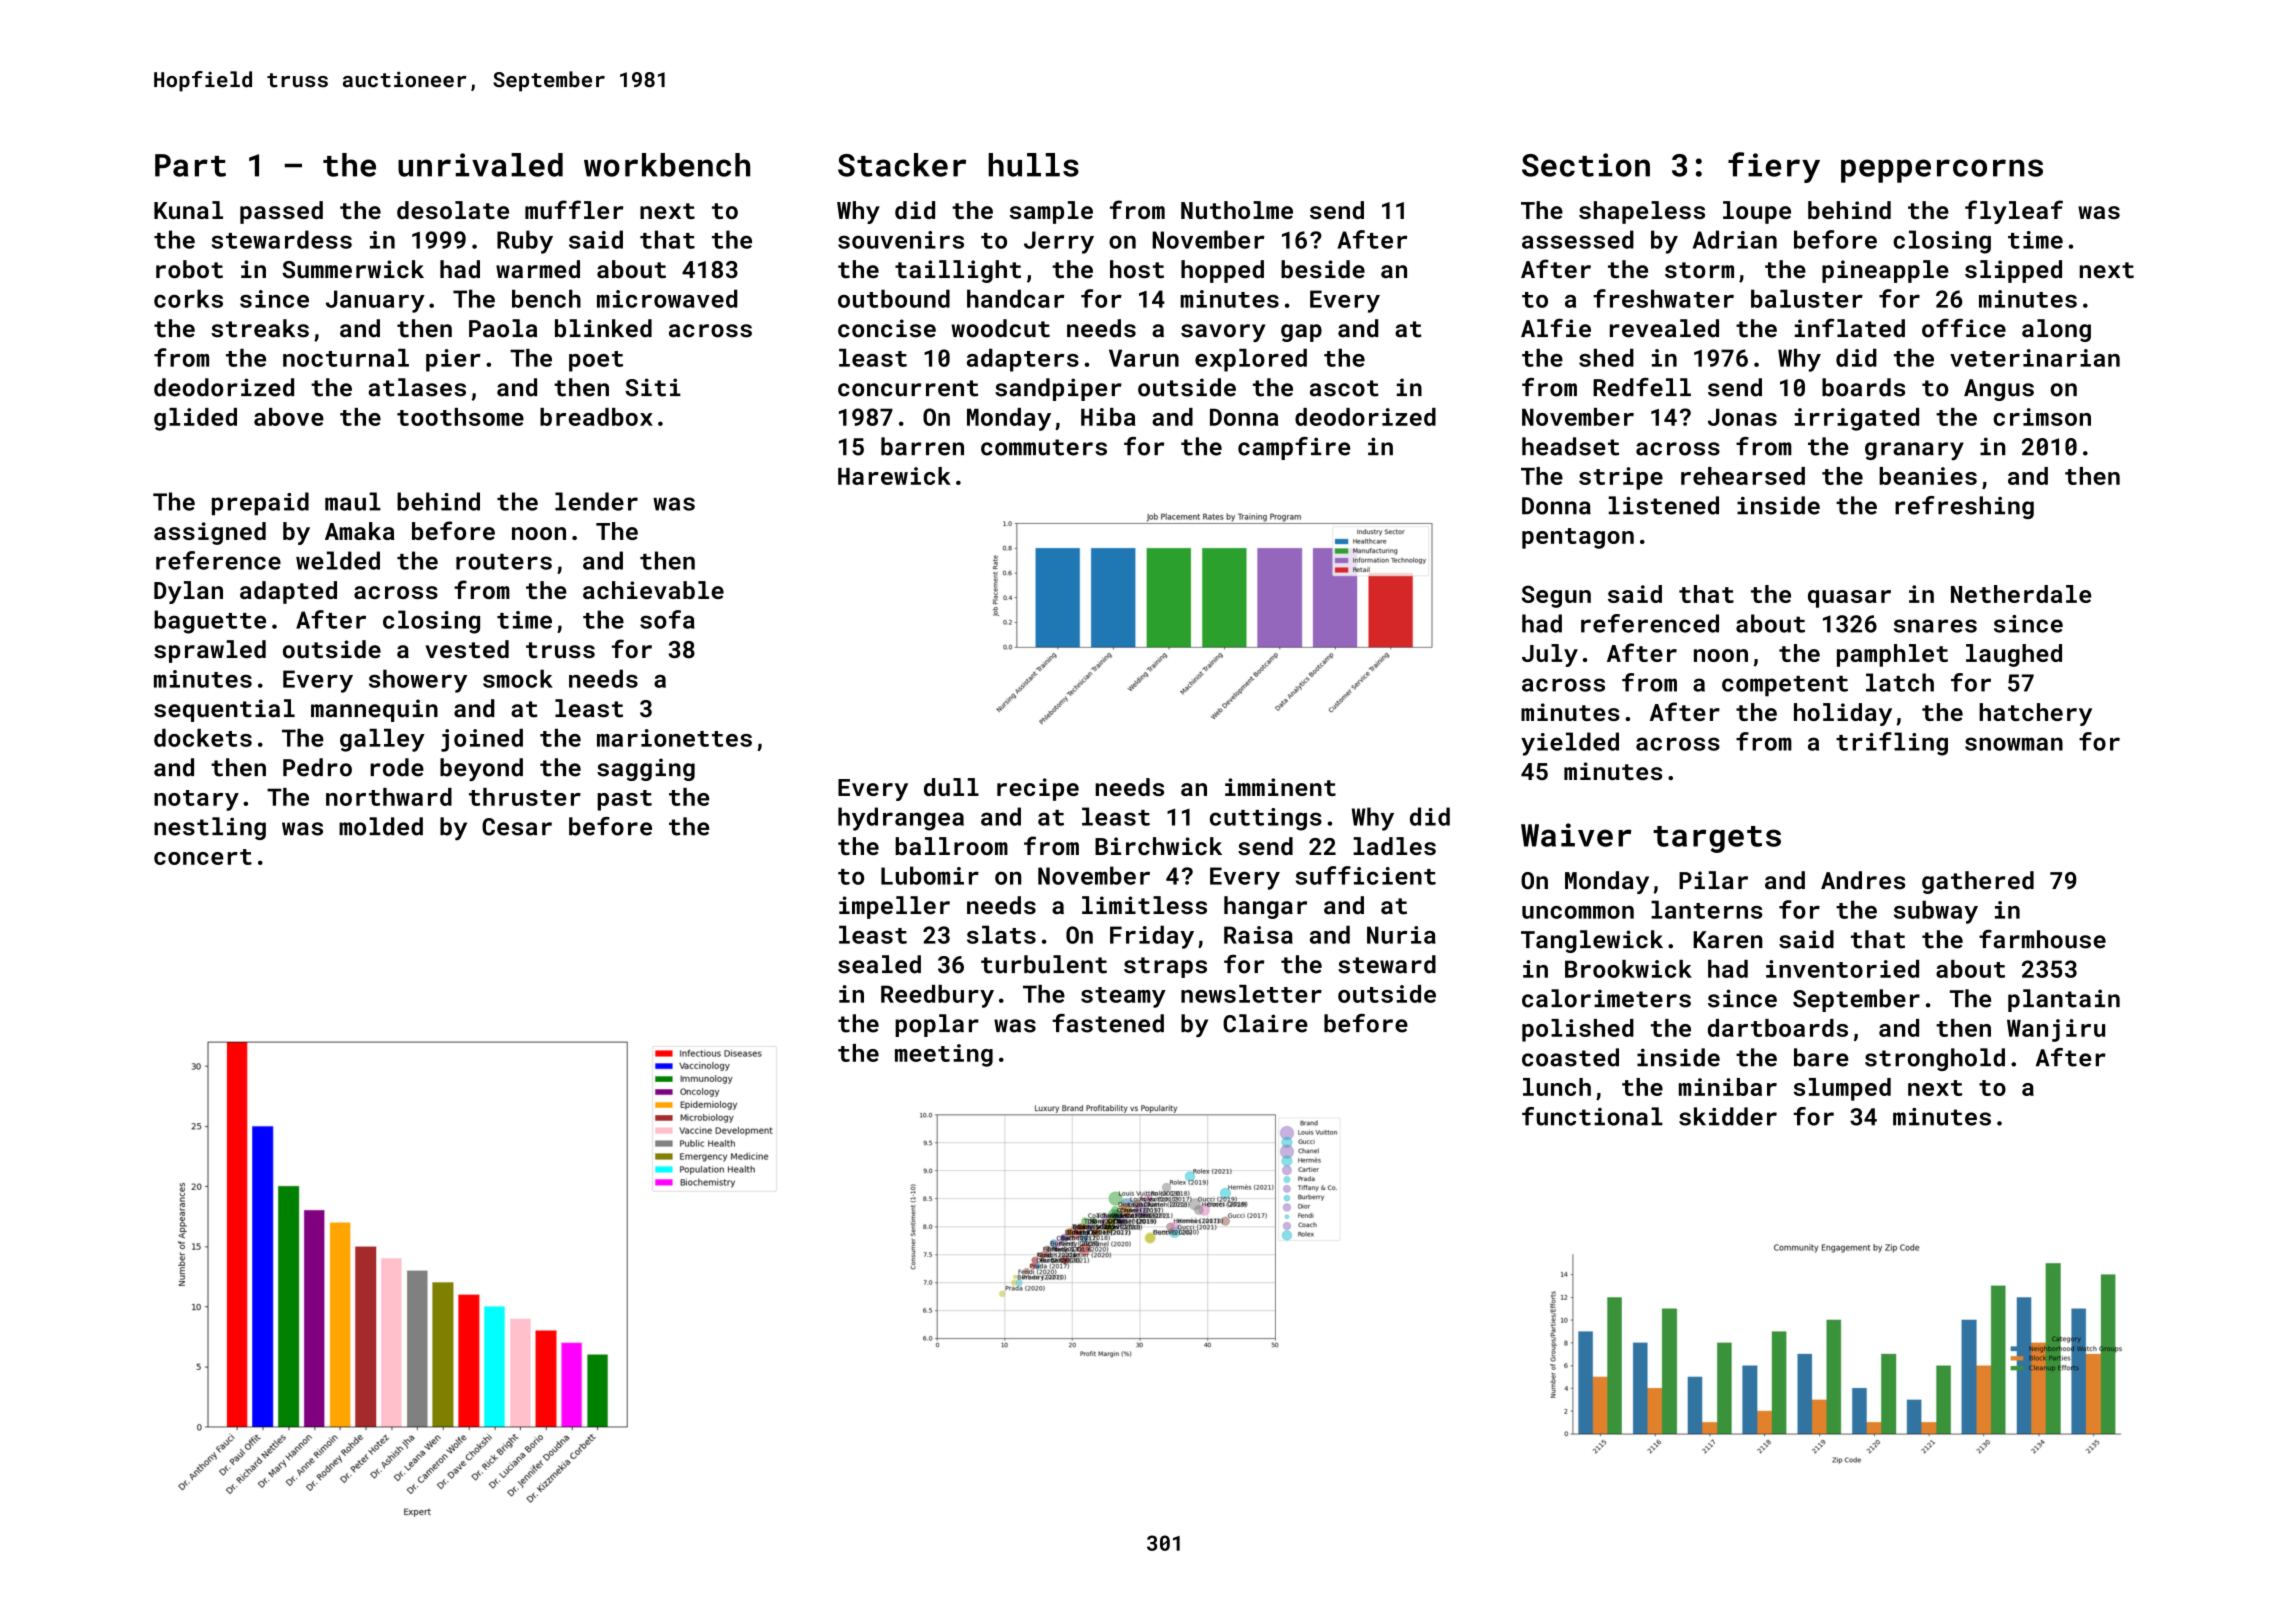 The width and height of the page is (2292, 1620). Describe the element at coordinates (1578, 912) in the page. I see `uncommon` at that location.
